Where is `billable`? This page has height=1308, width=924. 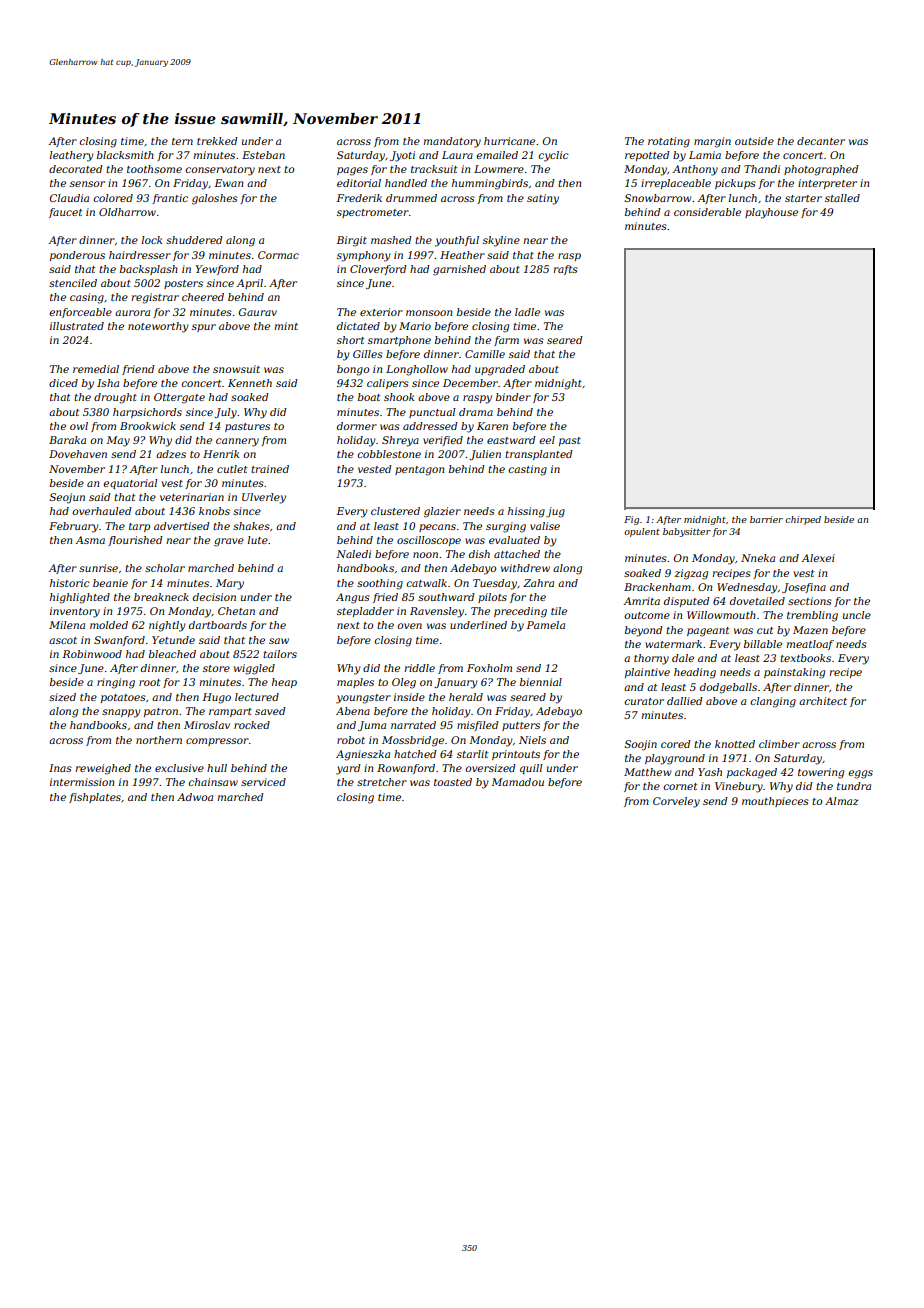
billable is located at coordinates (763, 644).
